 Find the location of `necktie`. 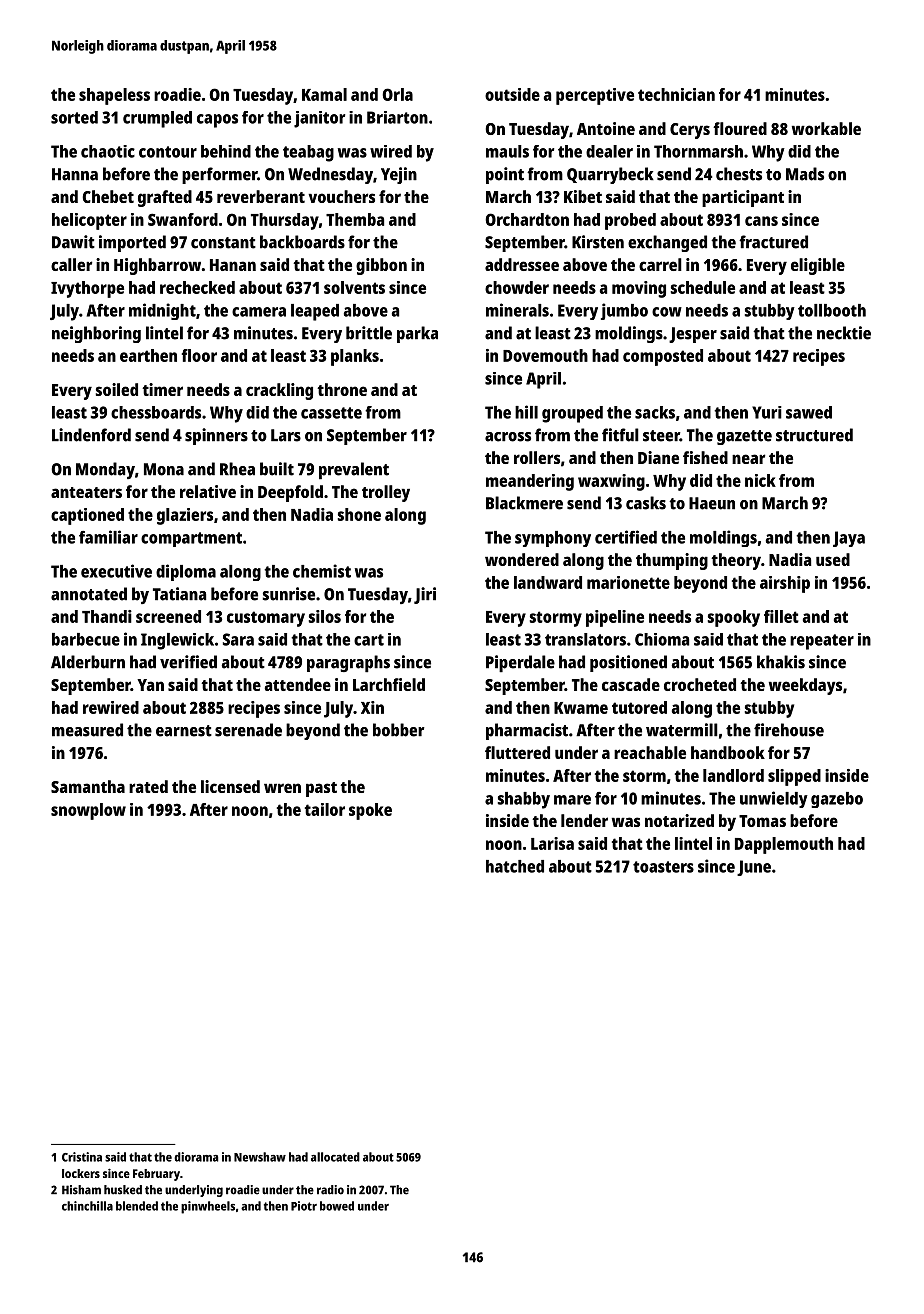

necktie is located at coordinates (844, 333).
